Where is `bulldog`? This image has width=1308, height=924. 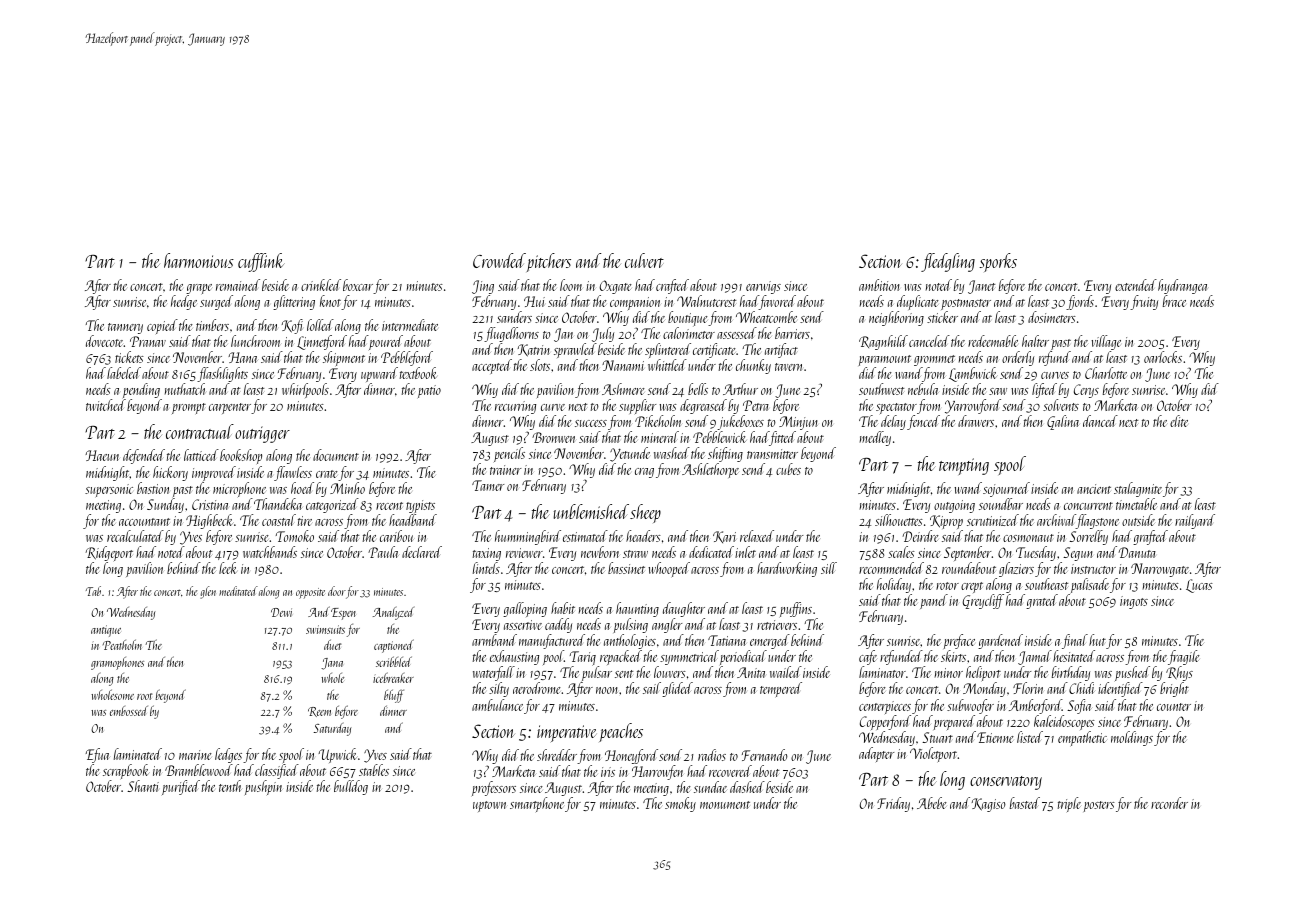 bulldog is located at coordinates (351, 787).
